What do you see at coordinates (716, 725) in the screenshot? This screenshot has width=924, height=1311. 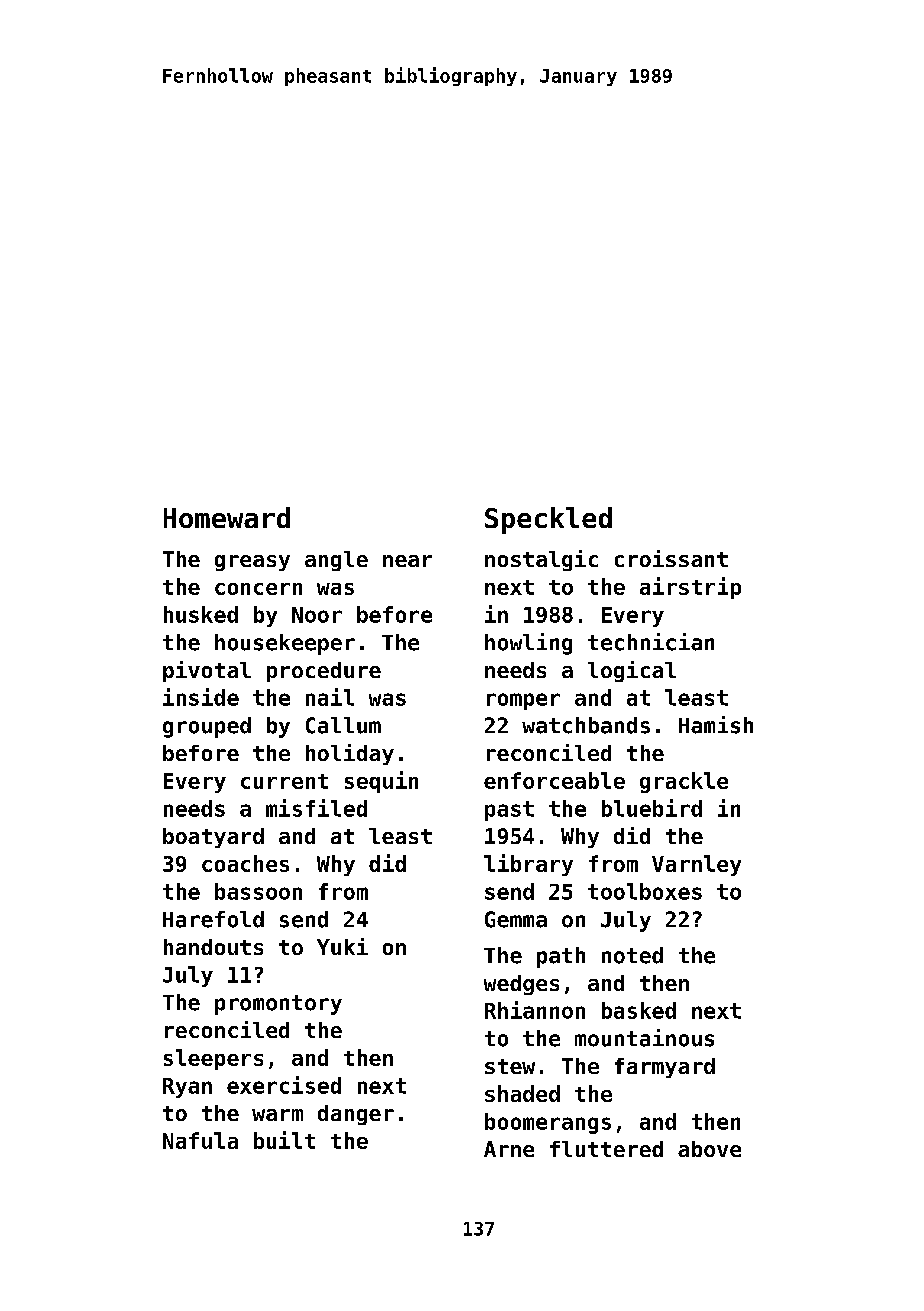 I see `Hamish` at bounding box center [716, 725].
